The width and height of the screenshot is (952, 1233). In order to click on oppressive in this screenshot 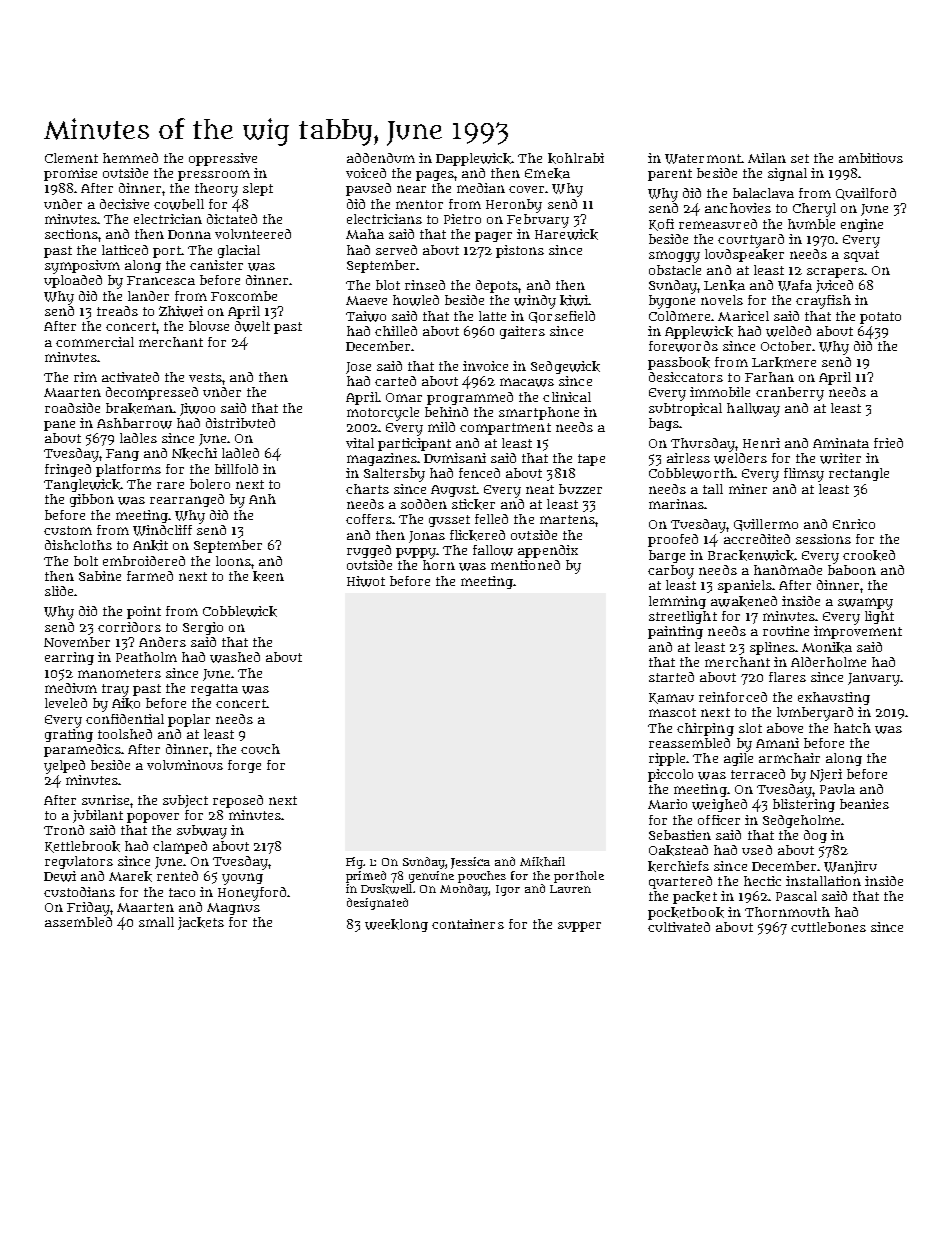, I will do `click(223, 159)`.
